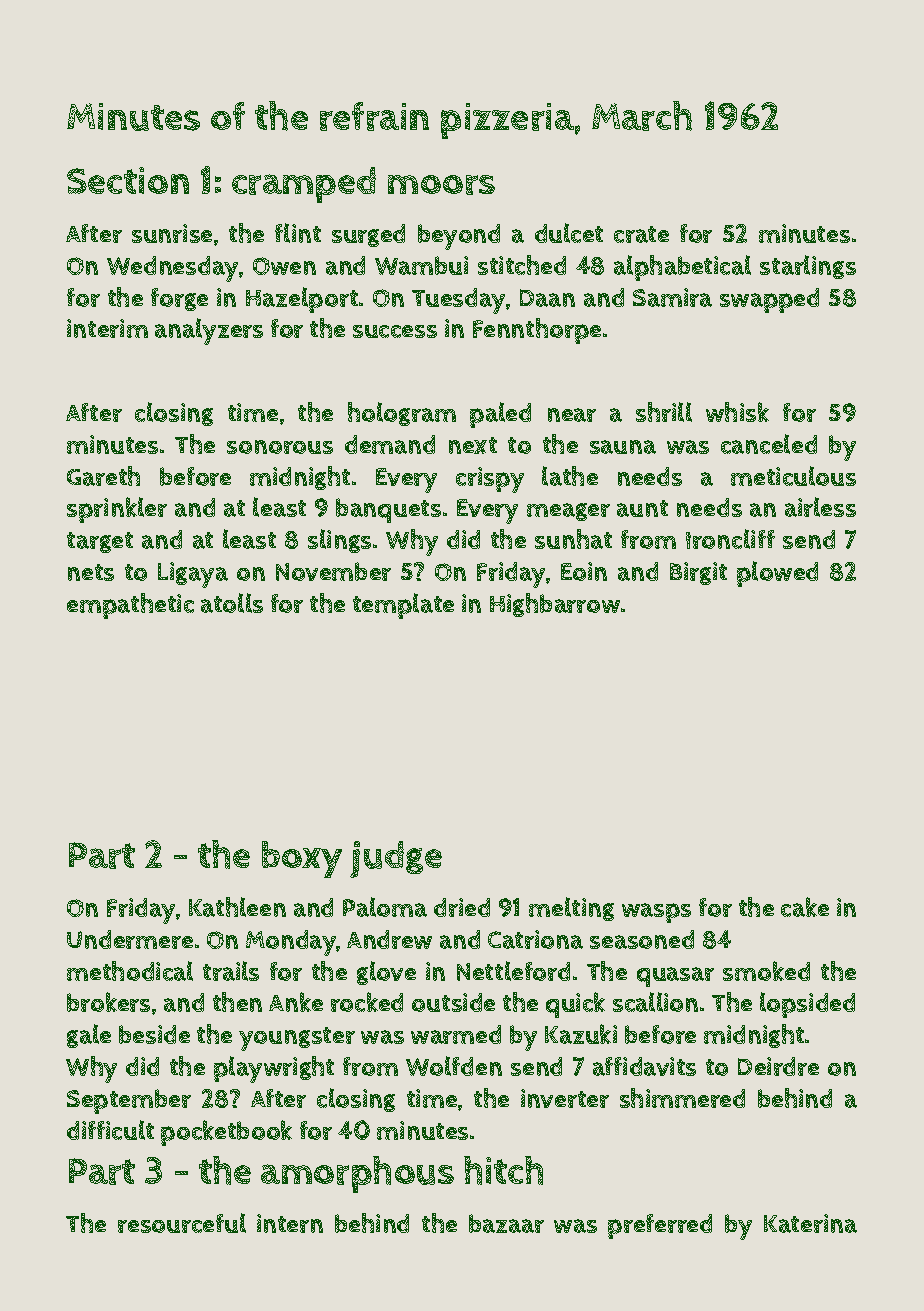  What do you see at coordinates (302, 859) in the screenshot?
I see `boxy` at bounding box center [302, 859].
